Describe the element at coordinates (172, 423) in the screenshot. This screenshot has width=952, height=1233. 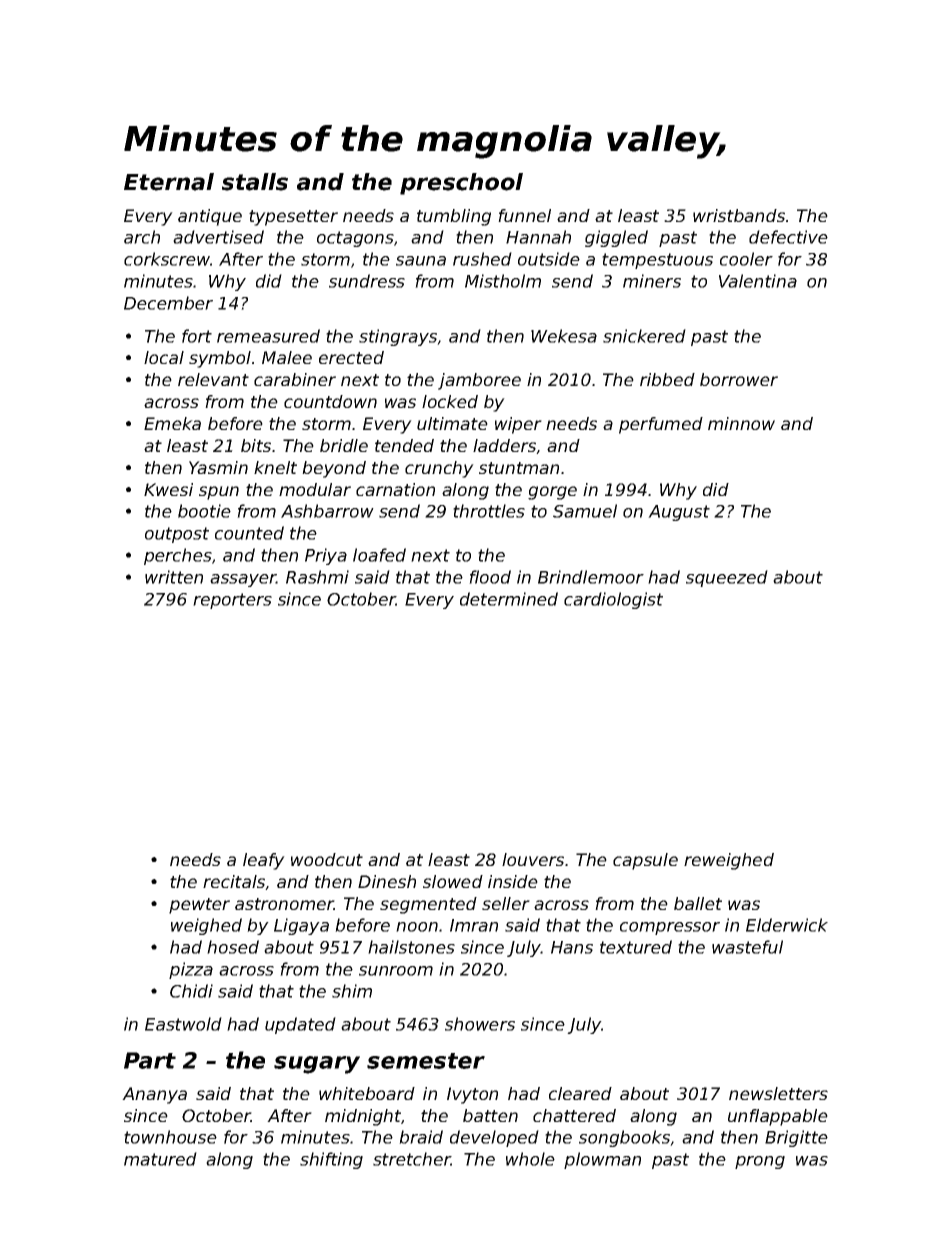
I see `Emeka` at that location.
